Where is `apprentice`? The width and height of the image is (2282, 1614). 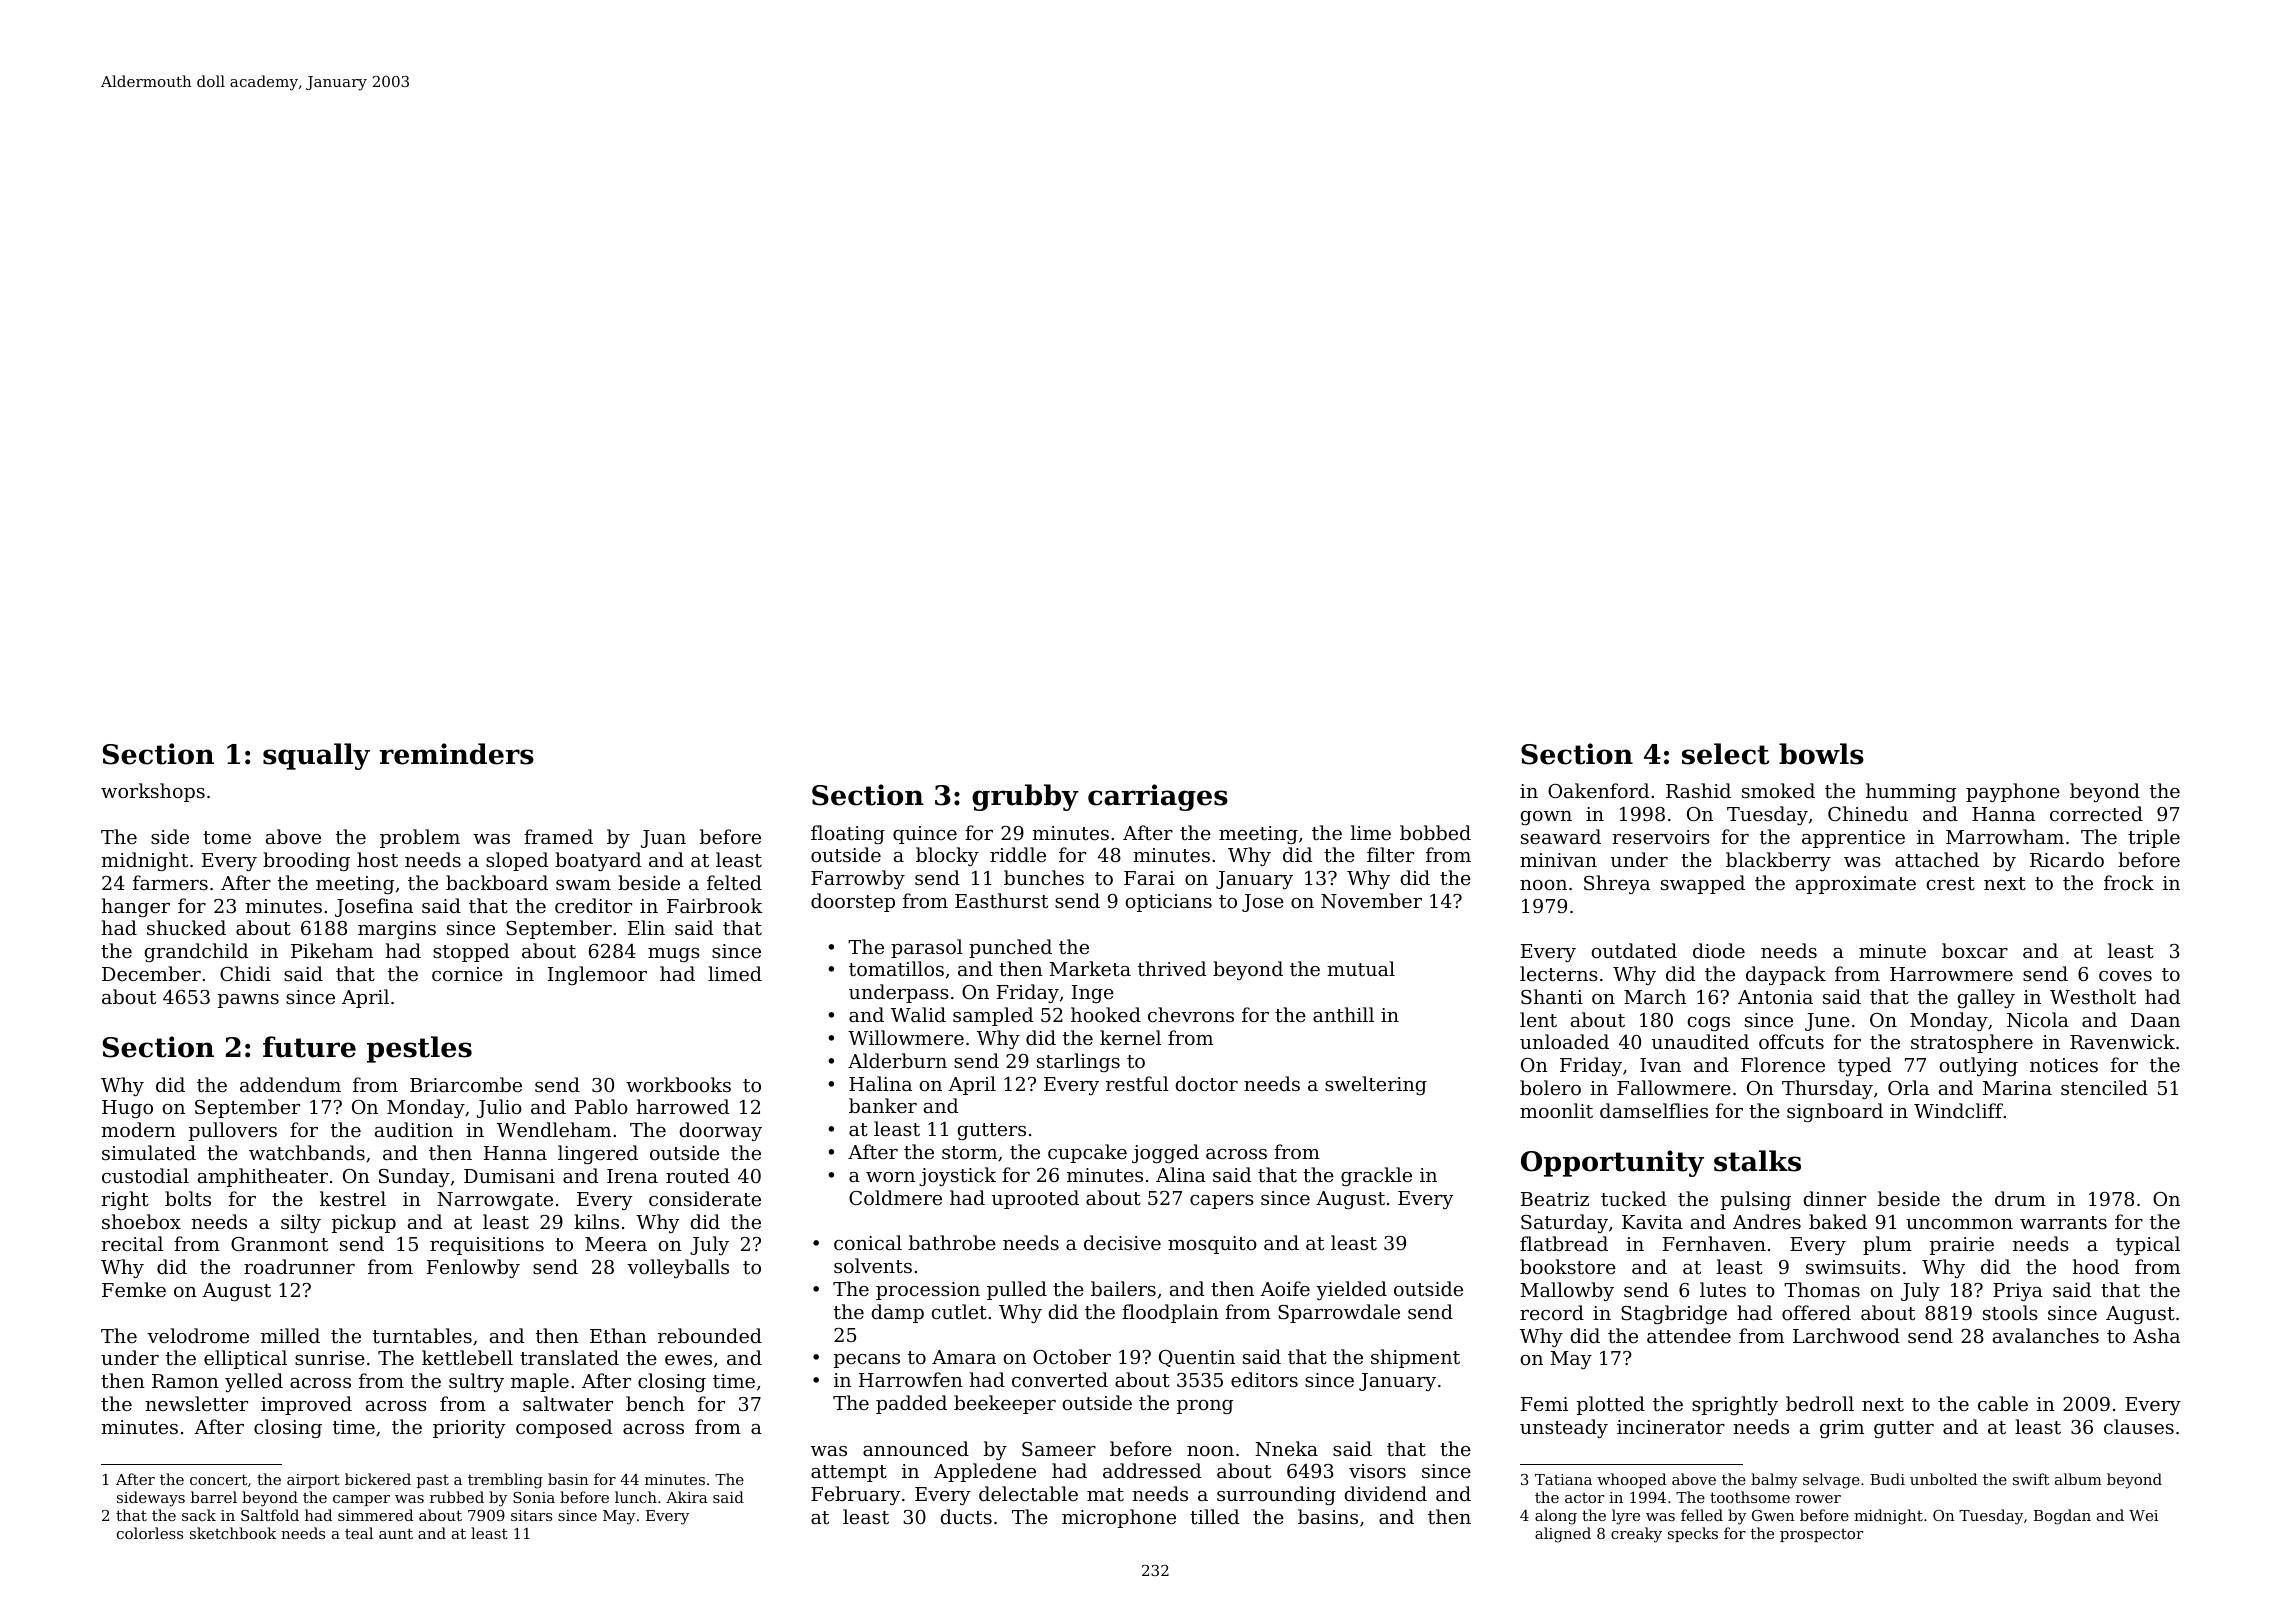
apprentice is located at coordinates (1853, 839).
